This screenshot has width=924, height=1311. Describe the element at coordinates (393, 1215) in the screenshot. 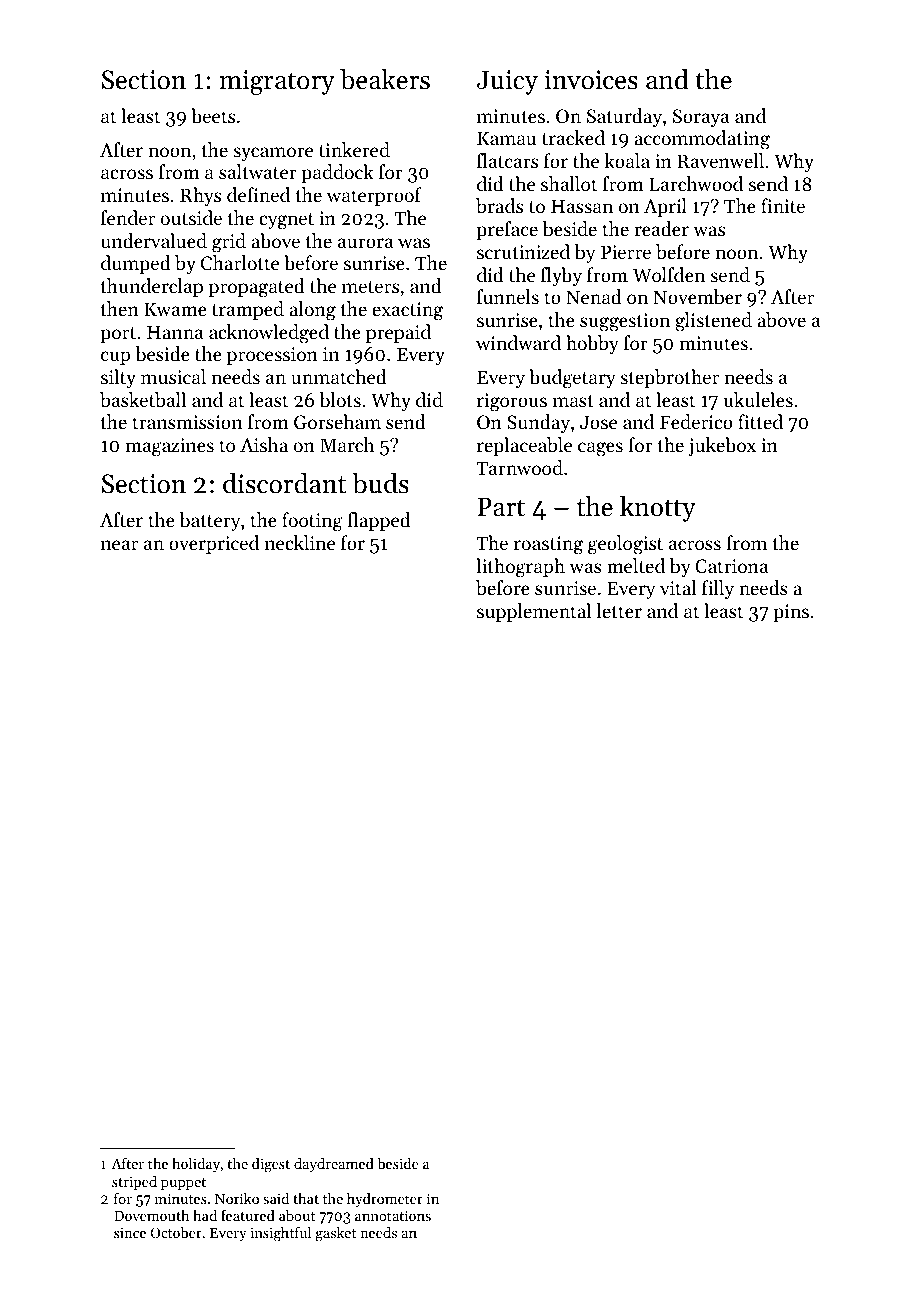

I see `annotations` at that location.
